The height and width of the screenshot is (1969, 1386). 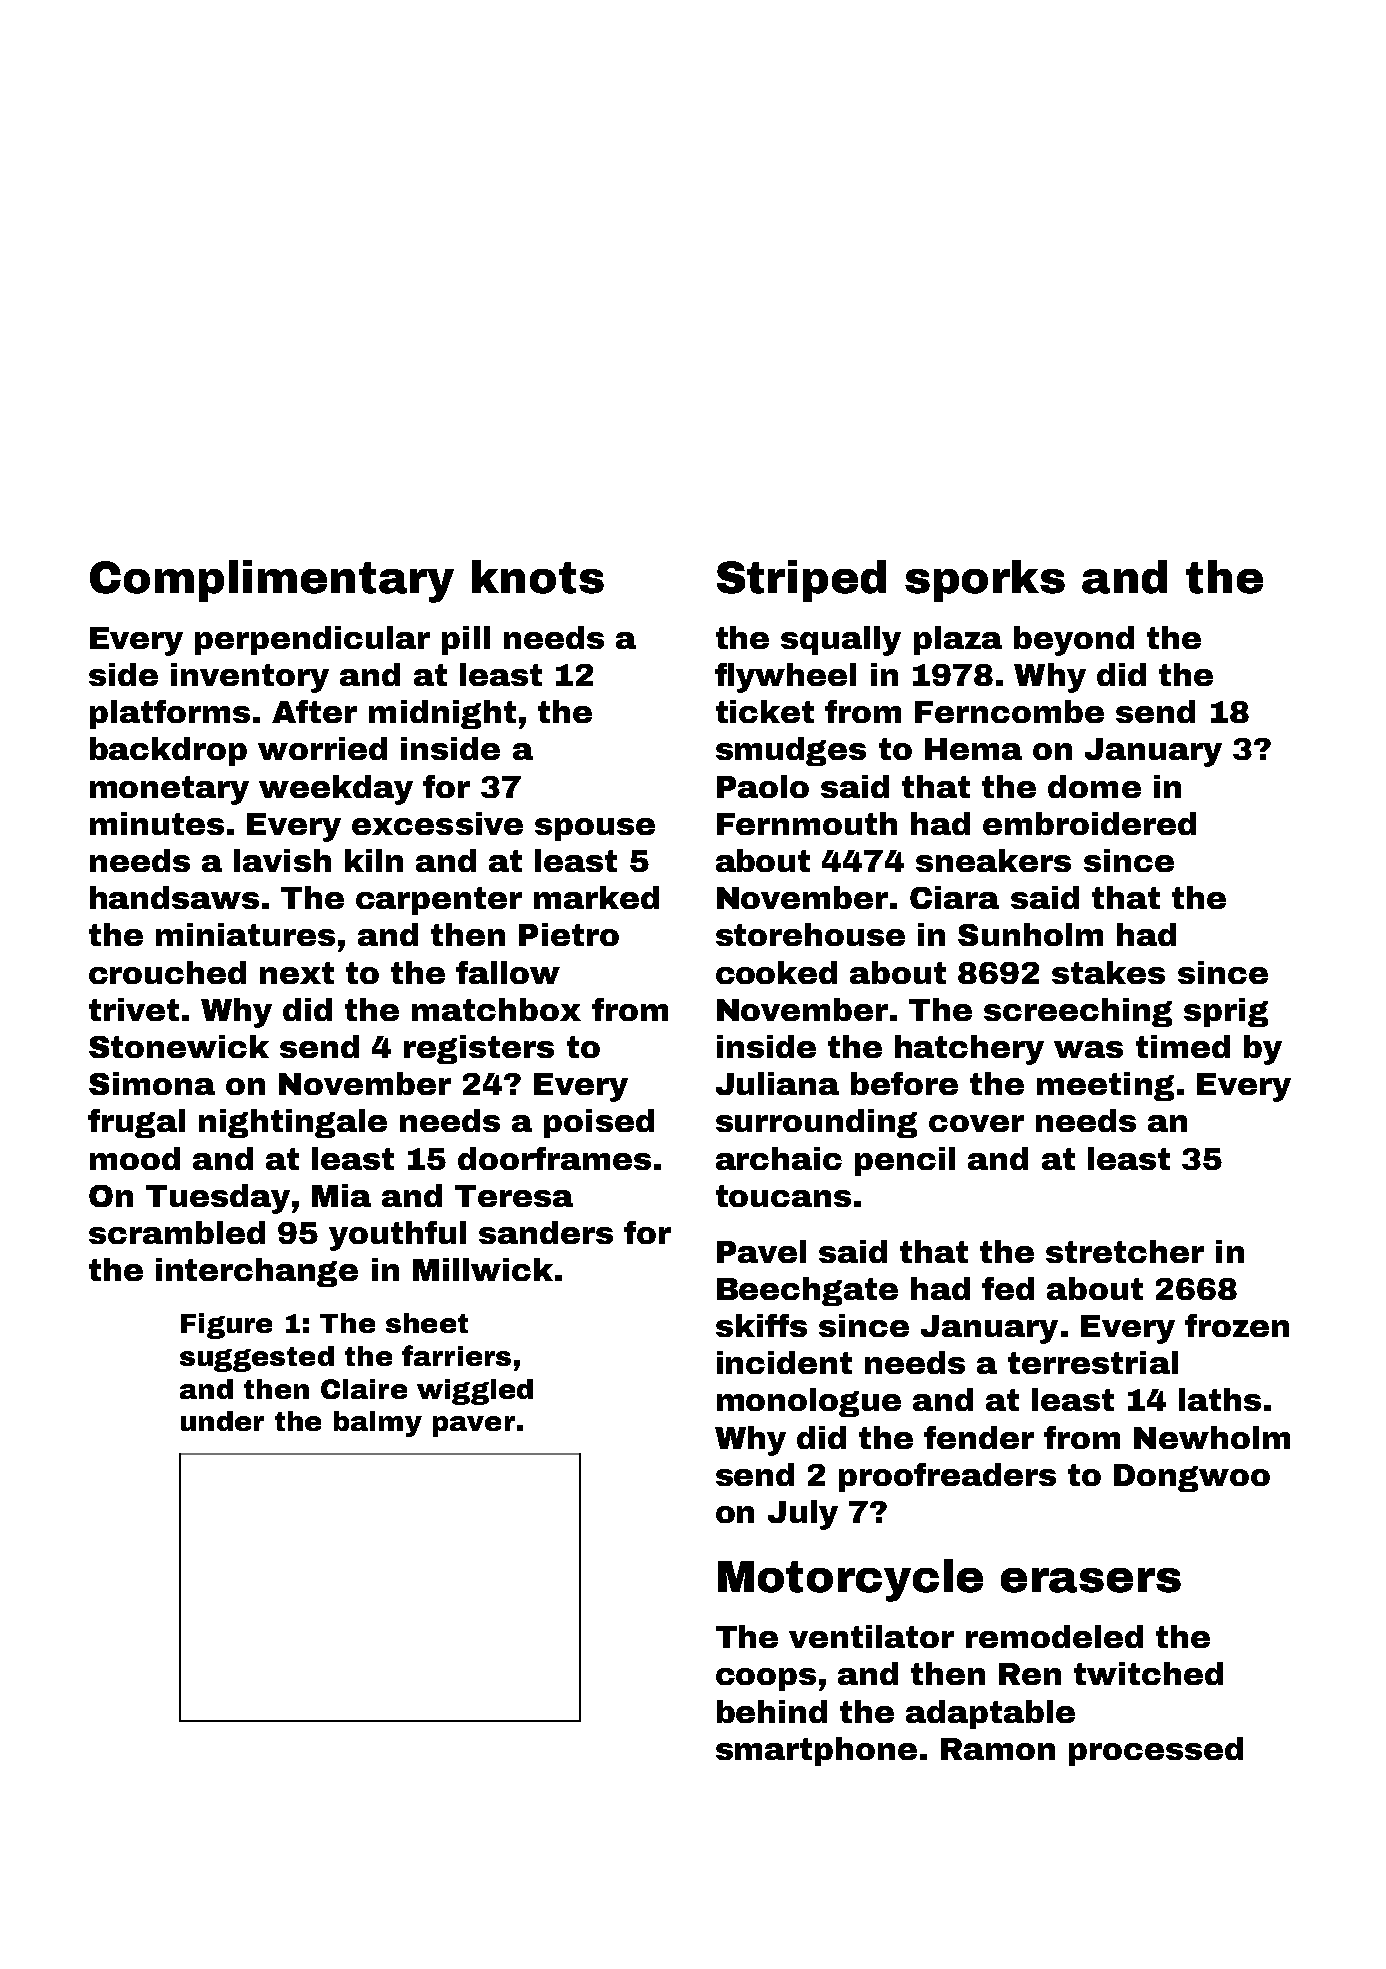 What do you see at coordinates (1030, 934) in the screenshot?
I see `Sunholm` at bounding box center [1030, 934].
